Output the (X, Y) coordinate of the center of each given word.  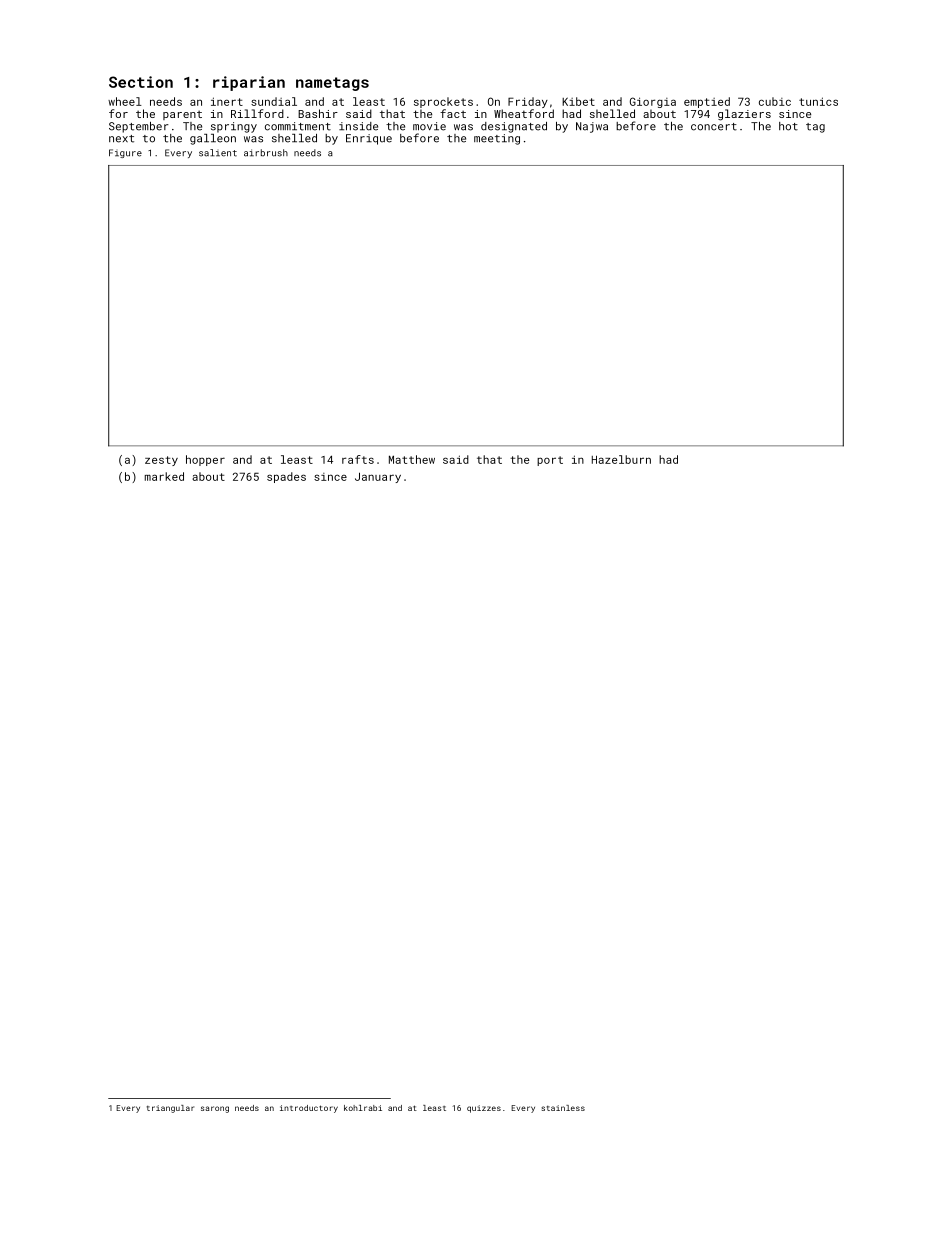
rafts (358, 459)
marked (164, 476)
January (378, 477)
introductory (309, 1109)
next (121, 139)
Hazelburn (621, 459)
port (550, 461)
